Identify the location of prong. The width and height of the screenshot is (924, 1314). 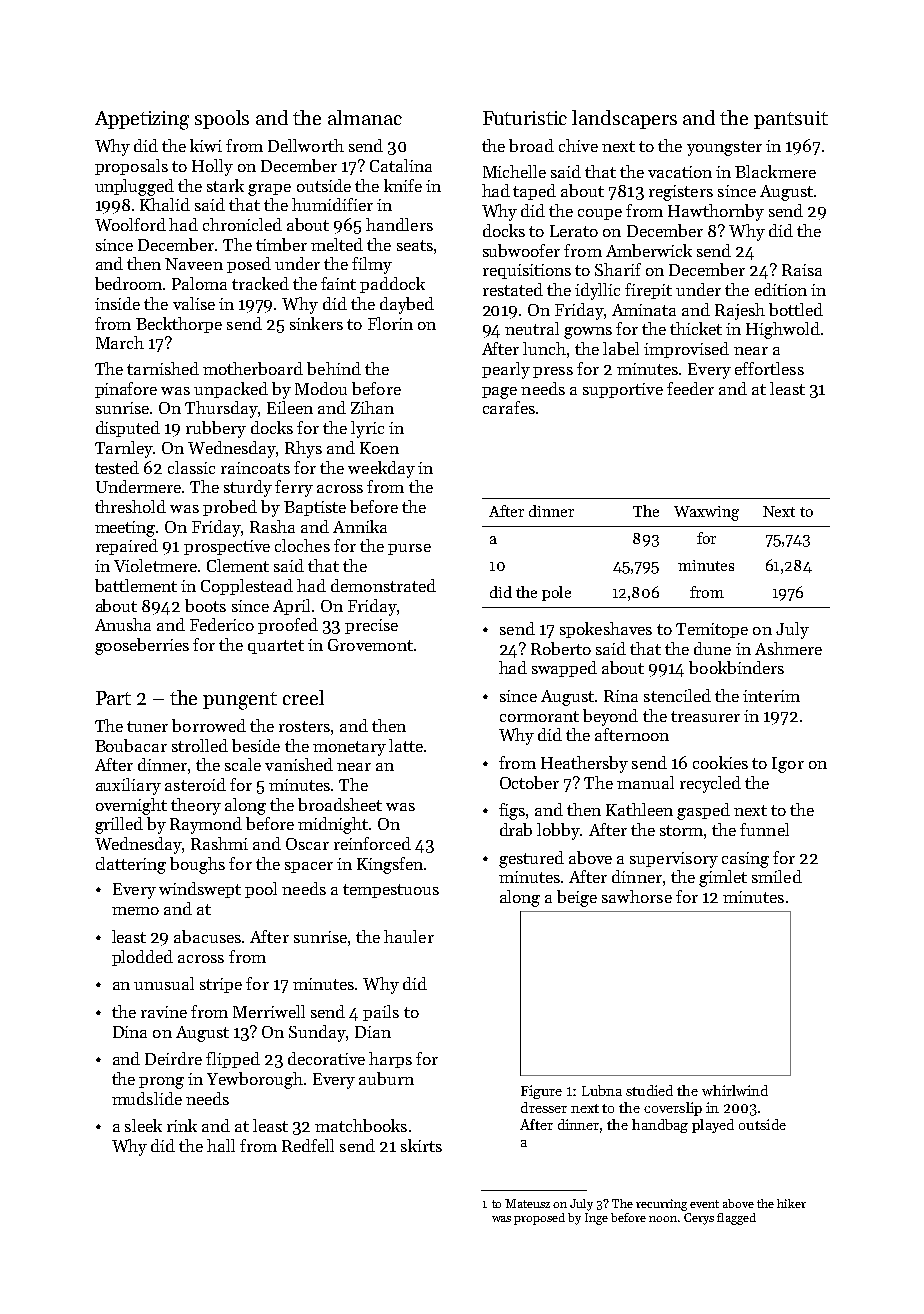
(161, 1083).
